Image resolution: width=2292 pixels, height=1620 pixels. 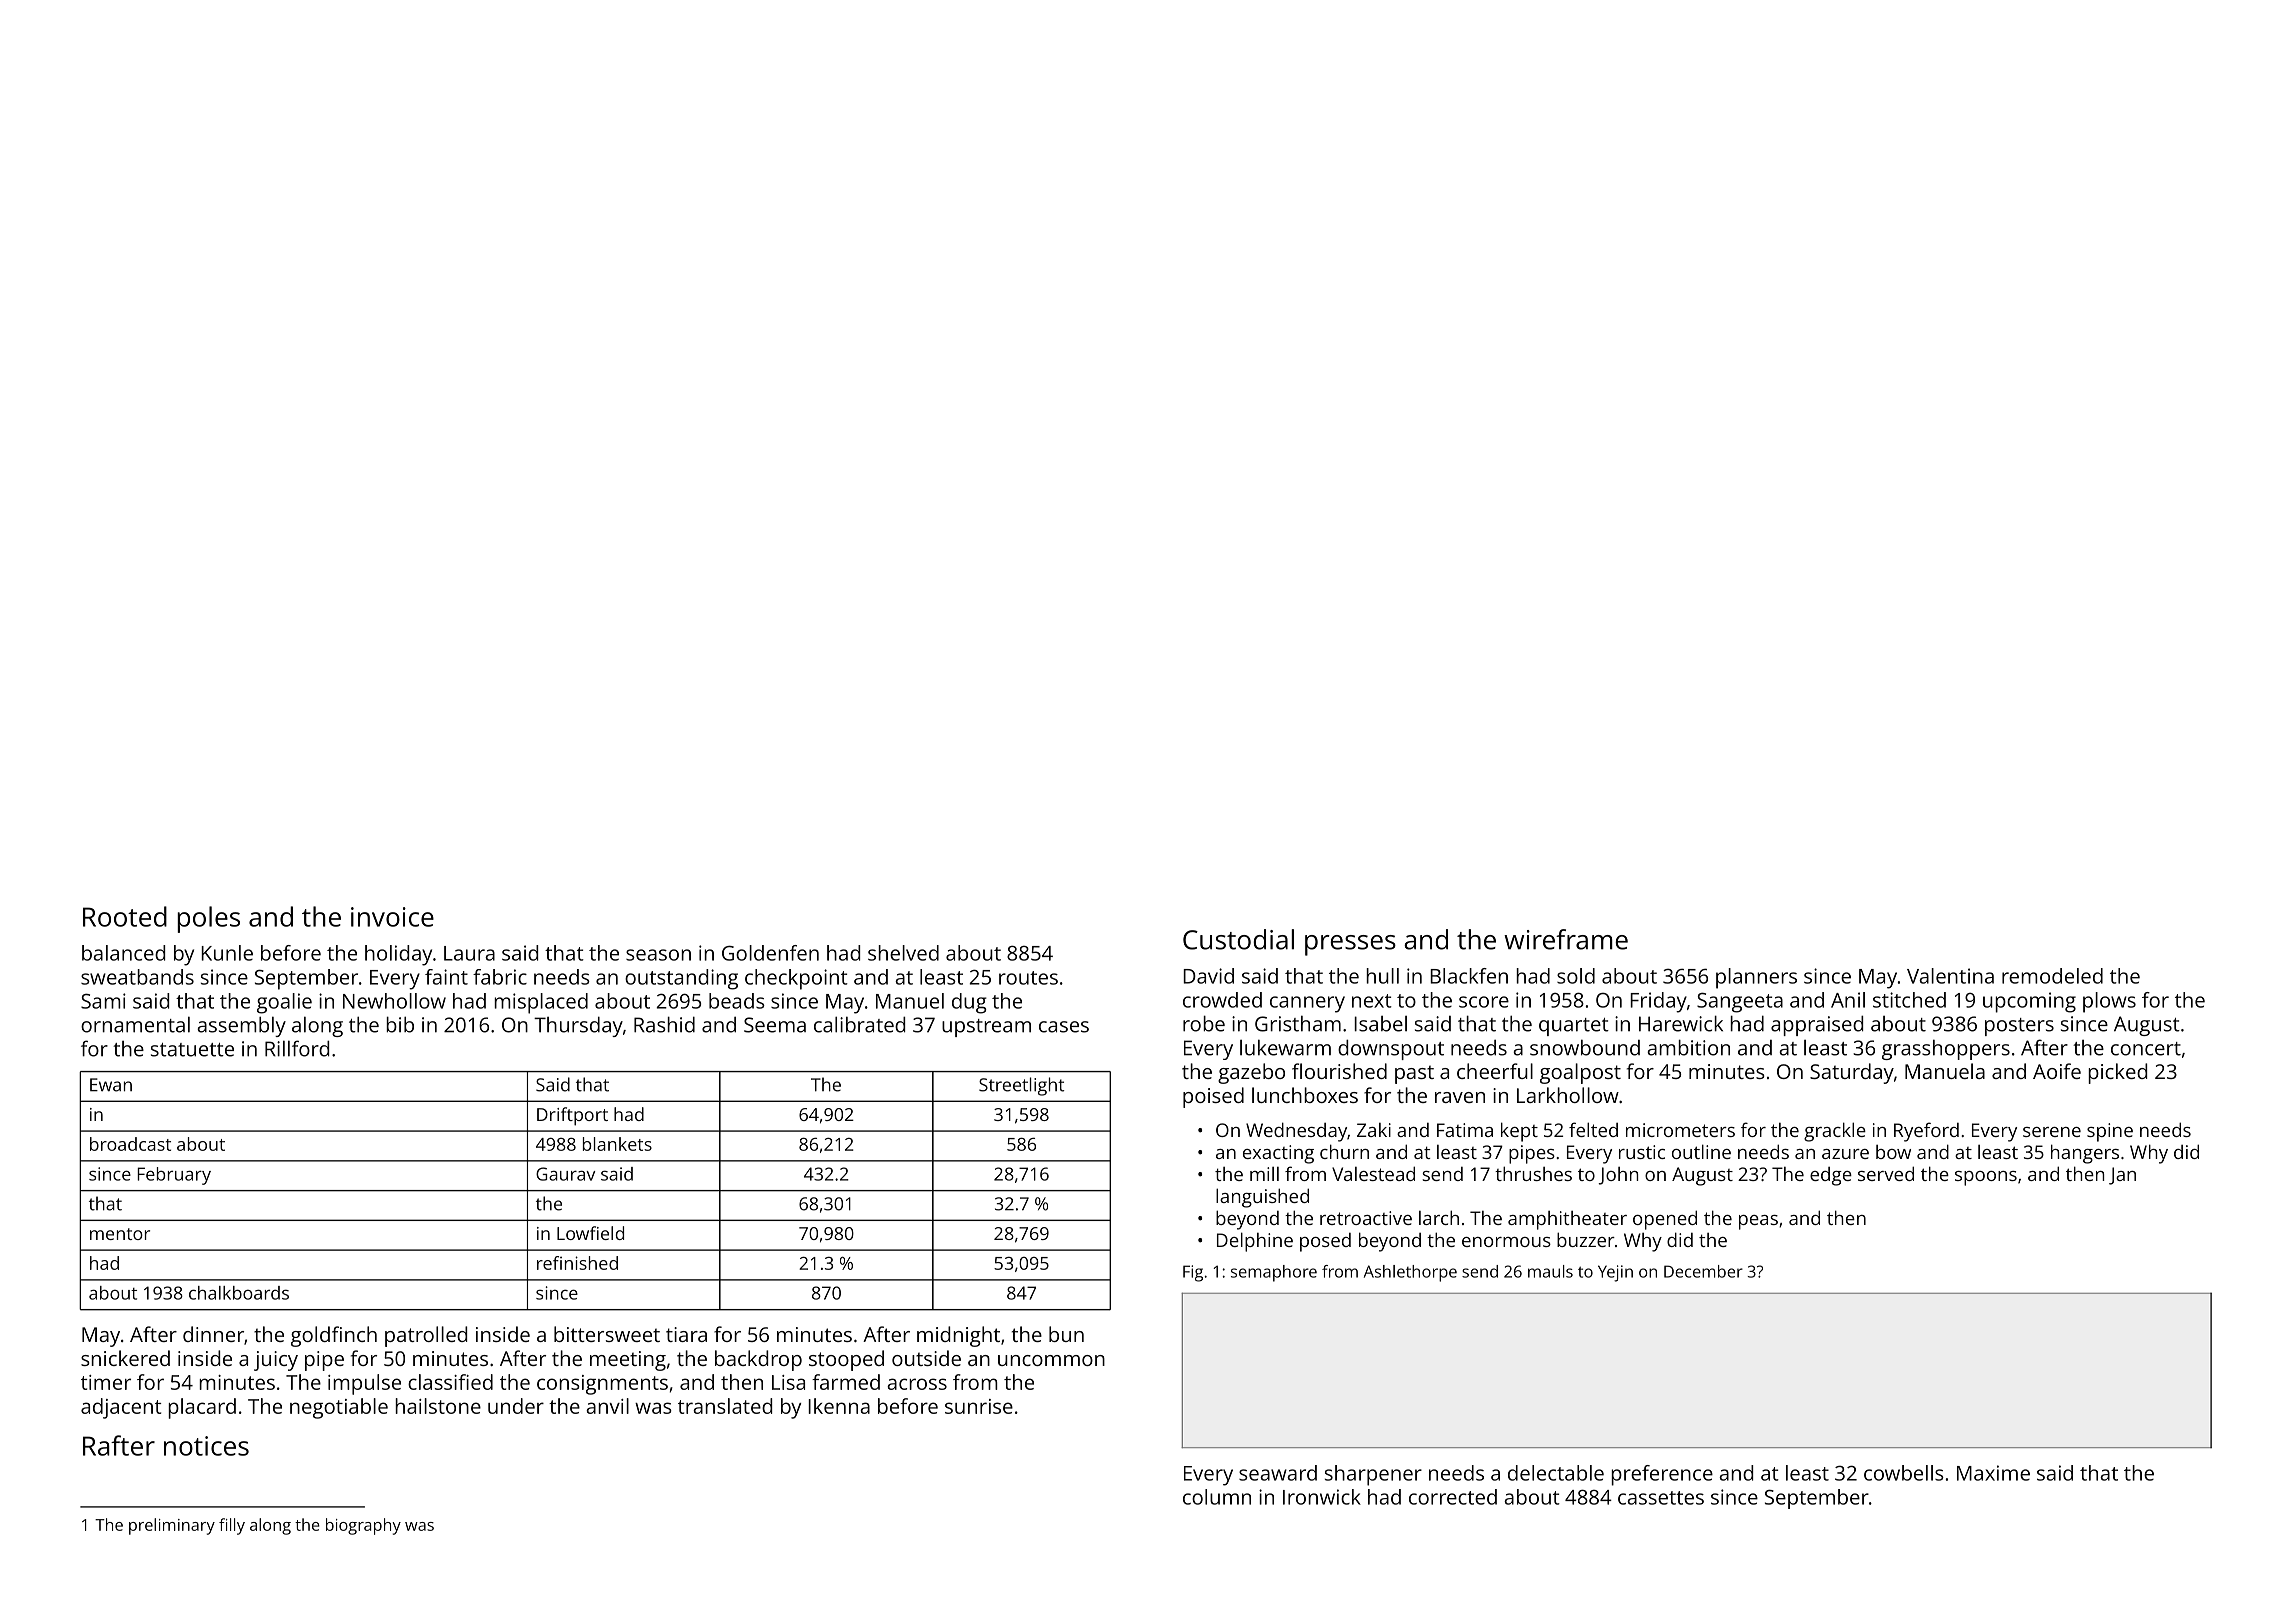 What do you see at coordinates (1264, 1174) in the page?
I see `mill` at bounding box center [1264, 1174].
